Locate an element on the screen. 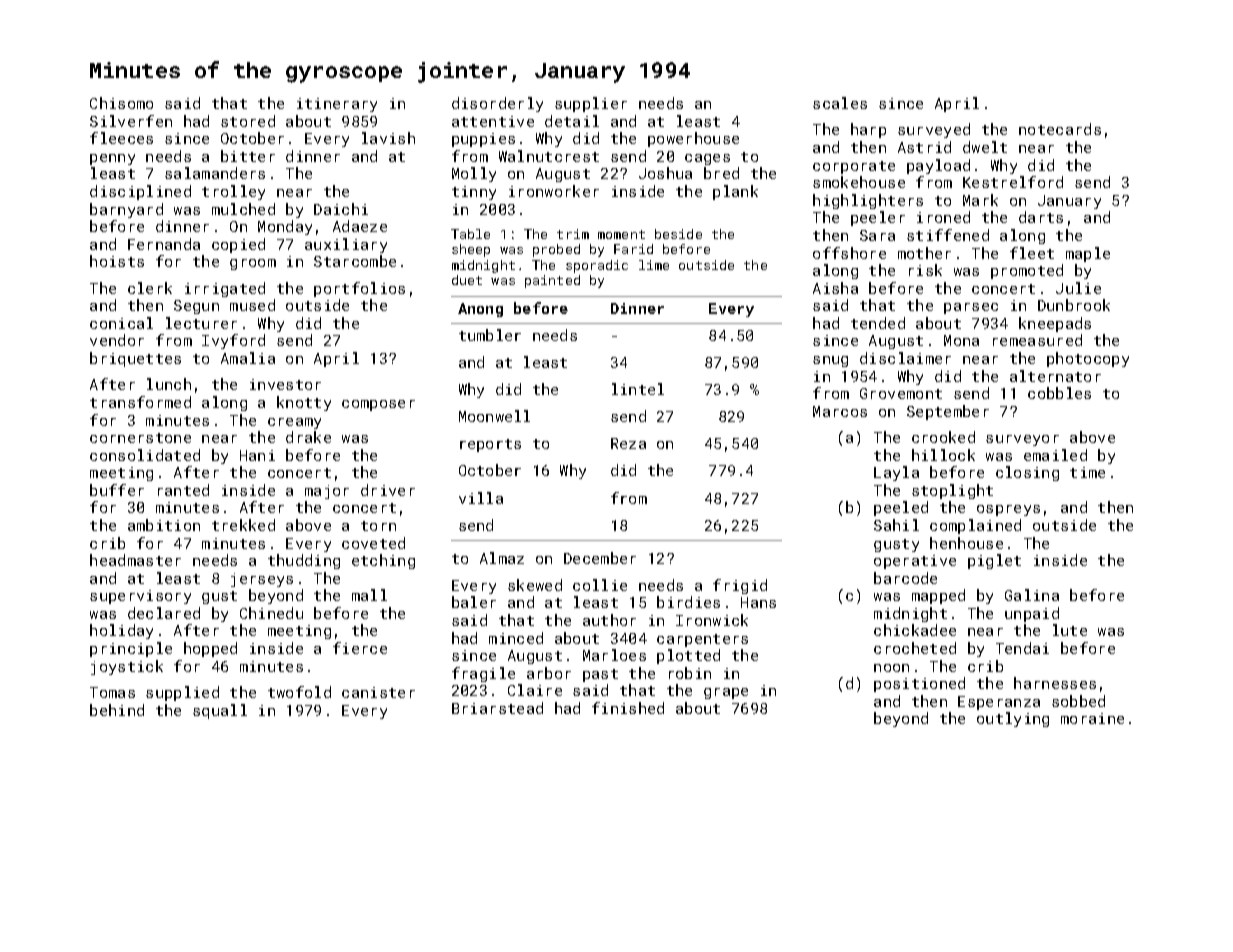 The width and height of the screenshot is (1233, 952). piglet is located at coordinates (994, 561).
